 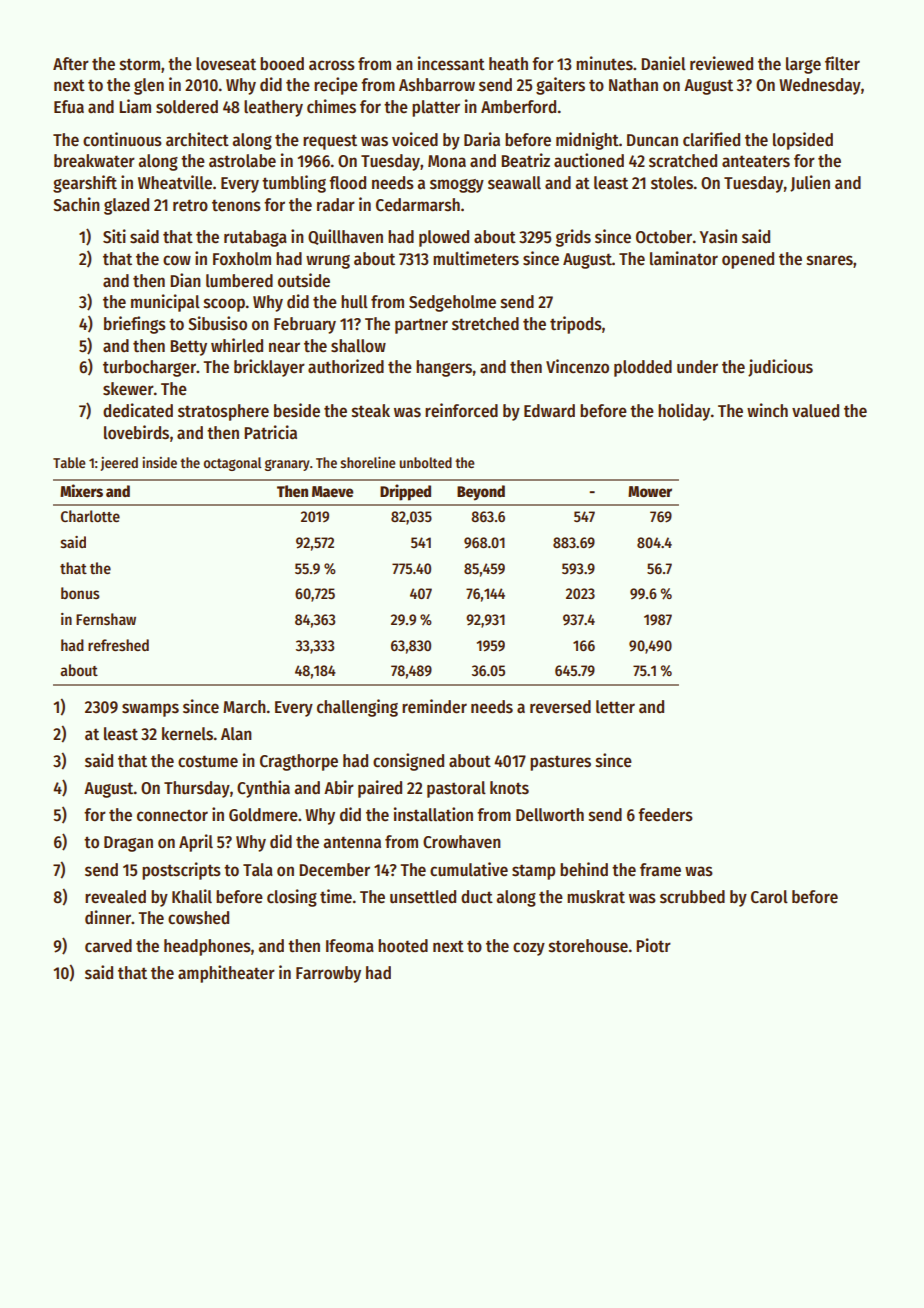 What do you see at coordinates (769, 897) in the page?
I see `Carol` at bounding box center [769, 897].
